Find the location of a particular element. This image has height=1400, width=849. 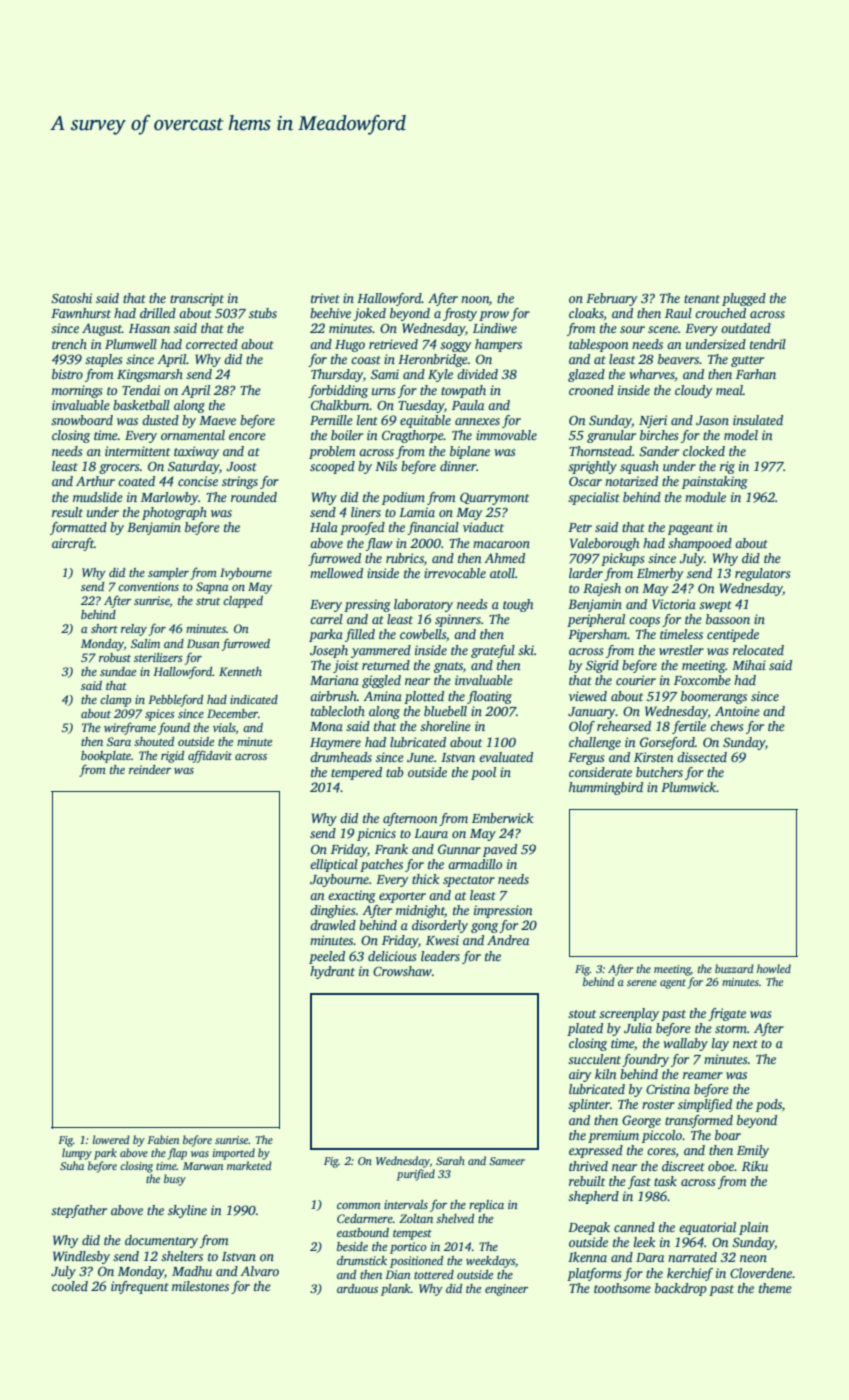

pickups is located at coordinates (623, 559).
